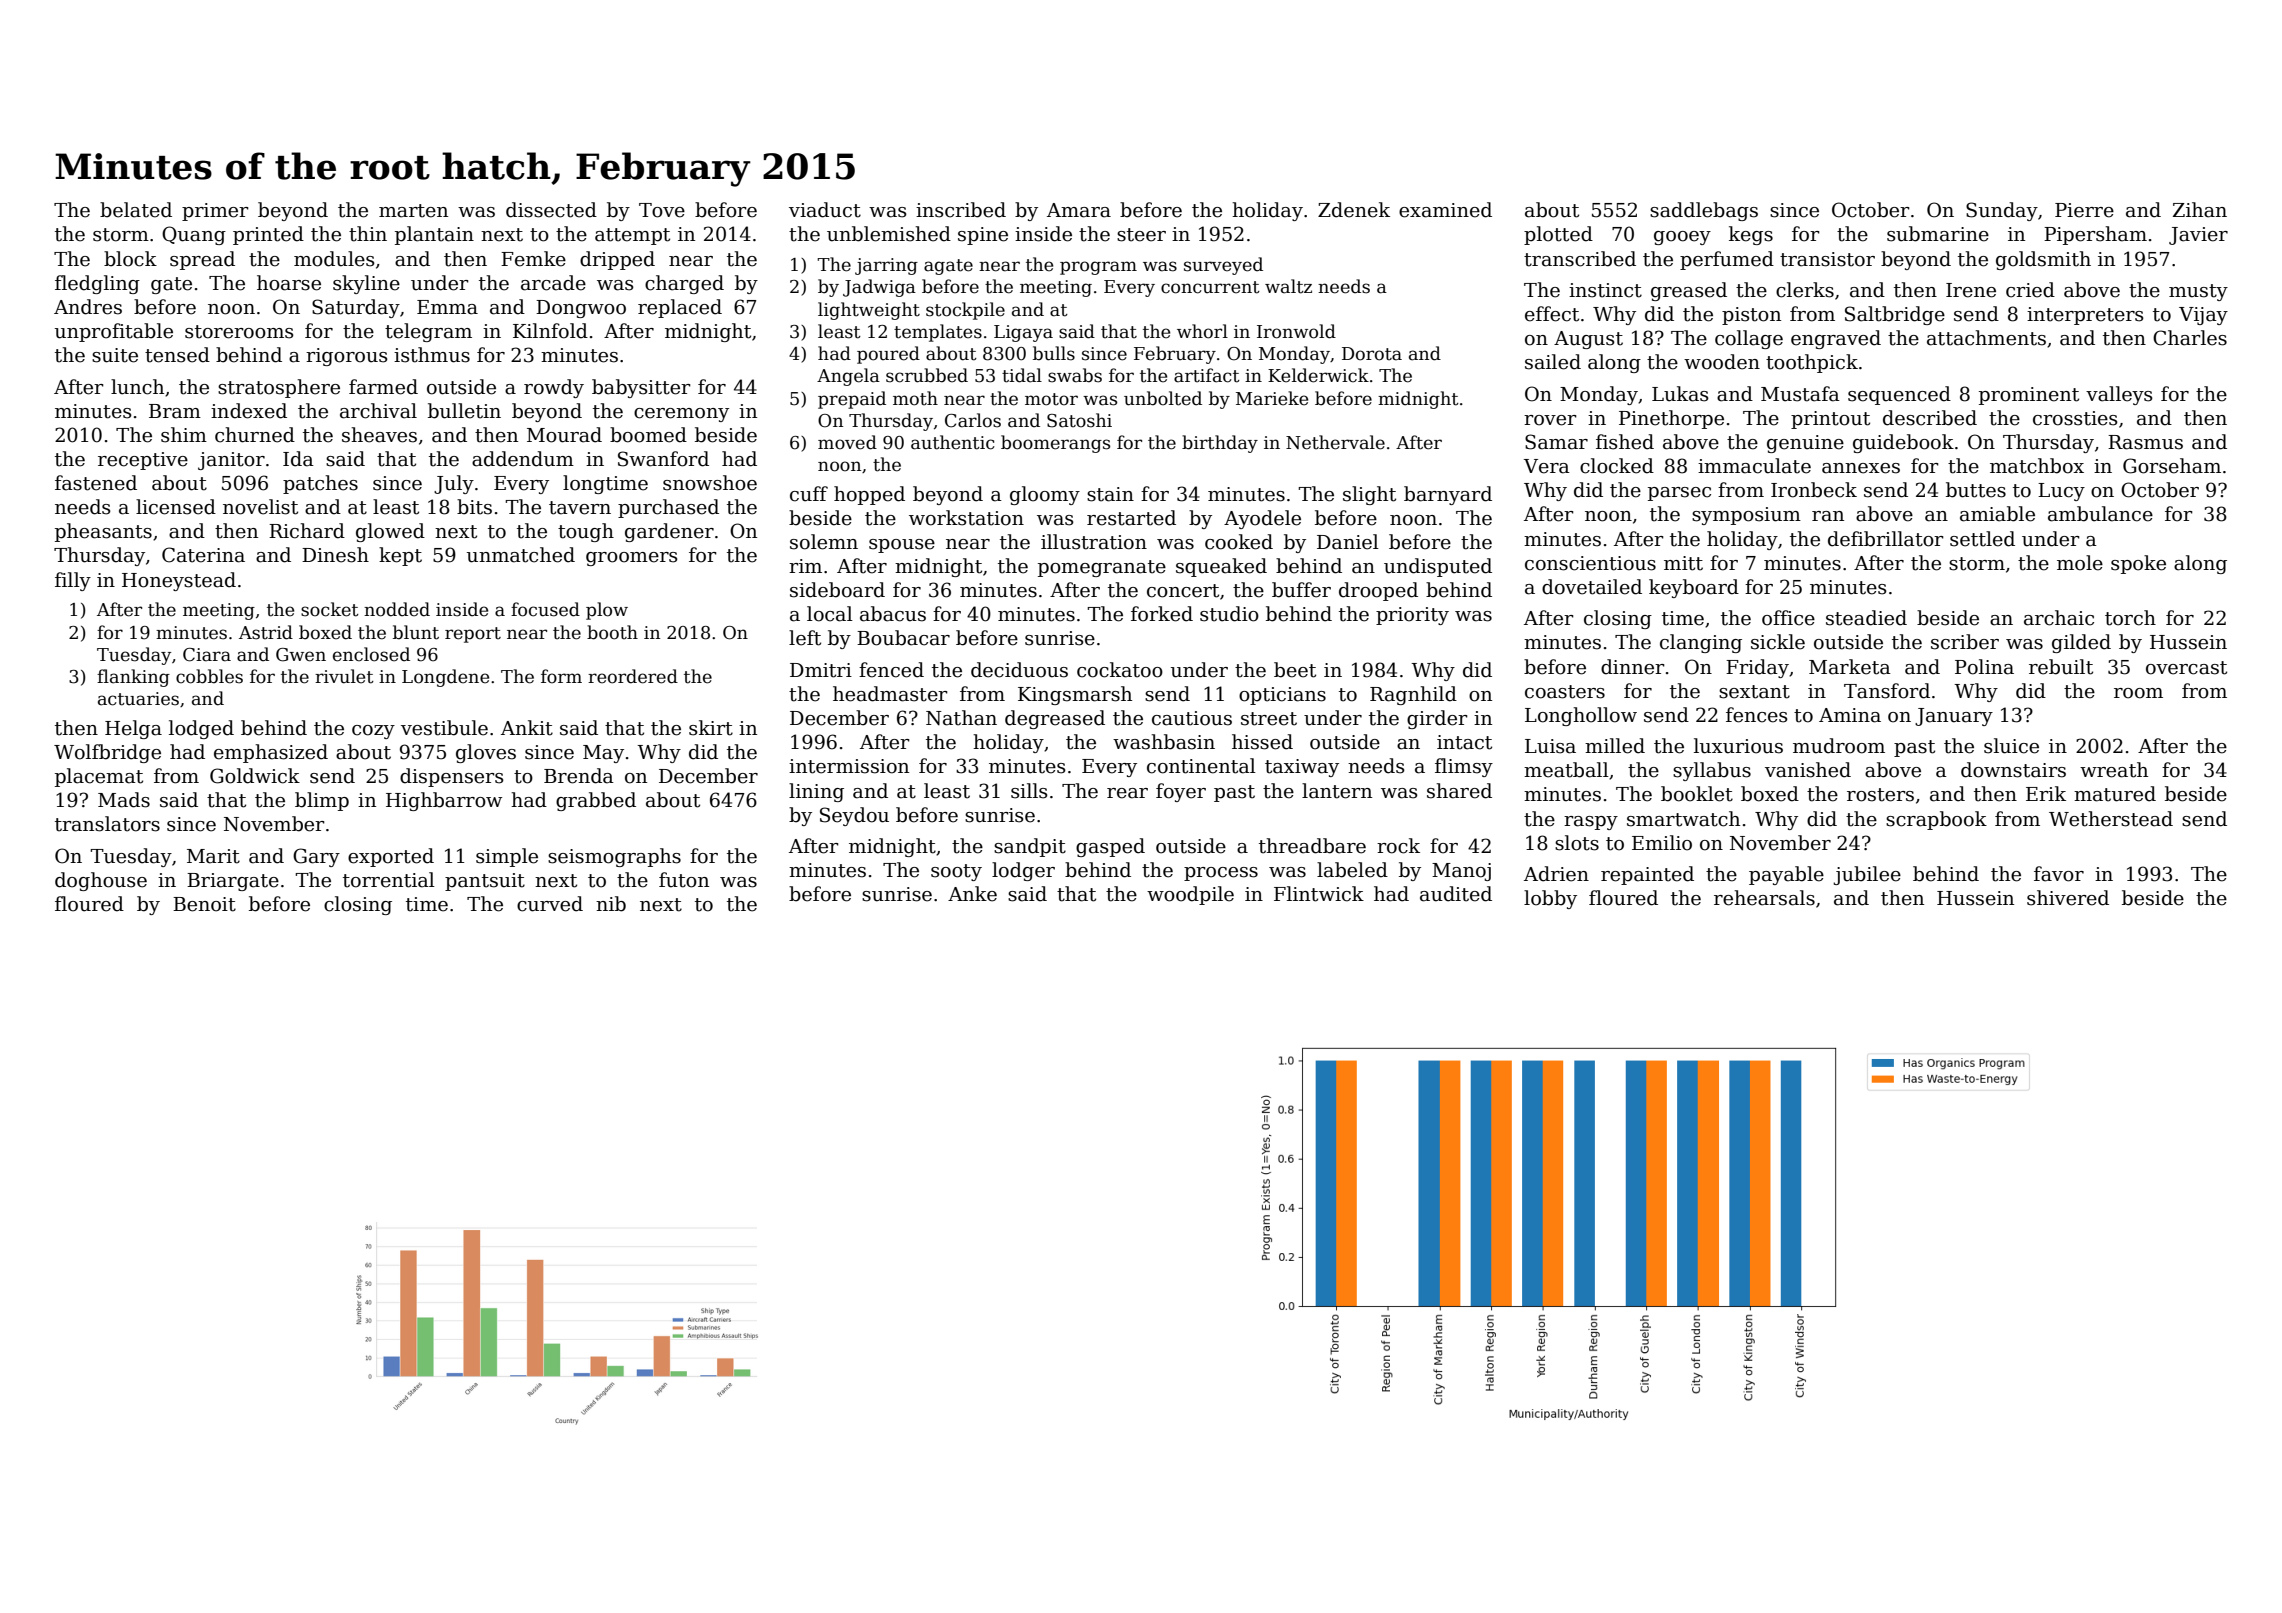  Describe the element at coordinates (1183, 591) in the document. I see `concert` at that location.
